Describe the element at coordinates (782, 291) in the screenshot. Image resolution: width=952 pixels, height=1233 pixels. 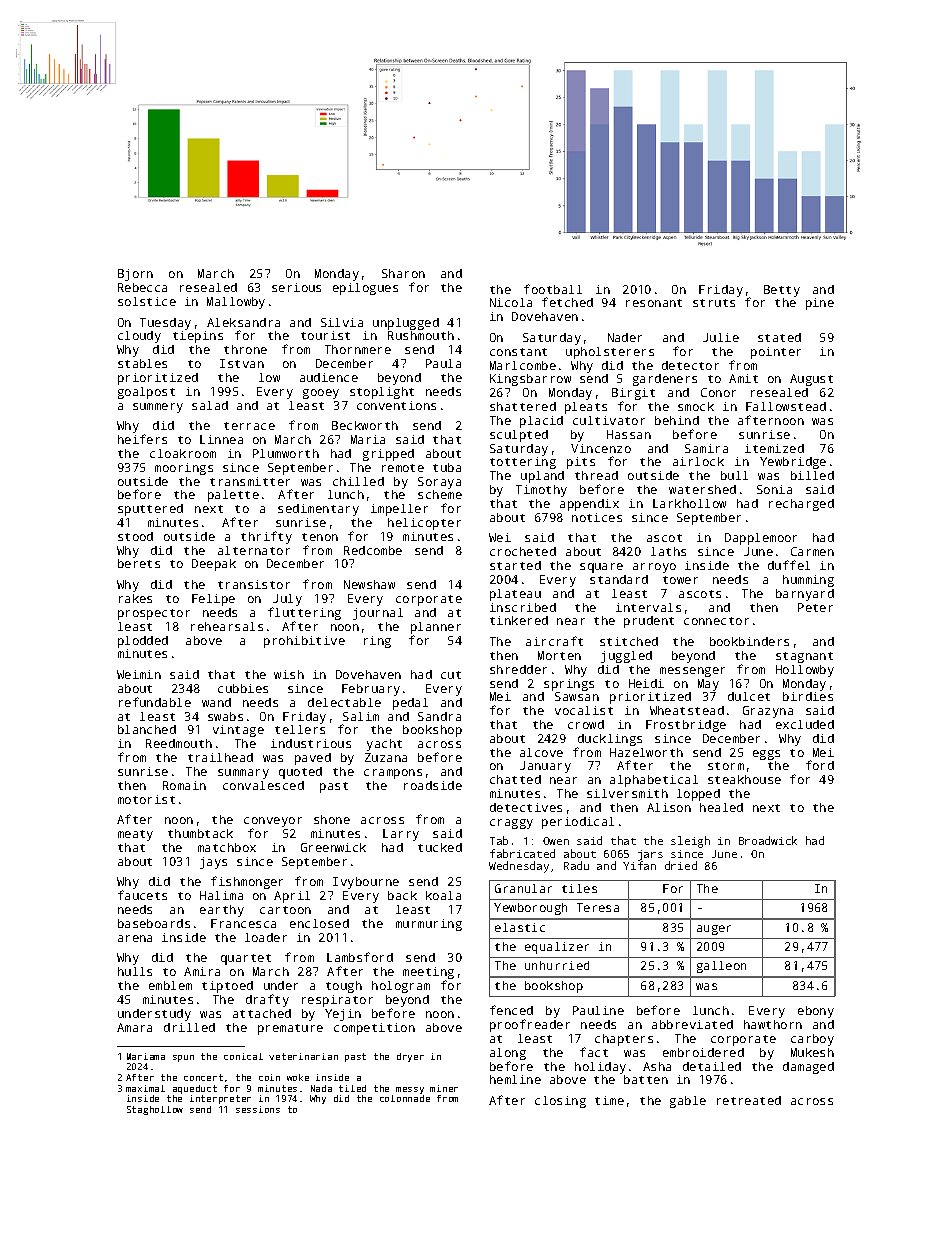
I see `Betty` at that location.
